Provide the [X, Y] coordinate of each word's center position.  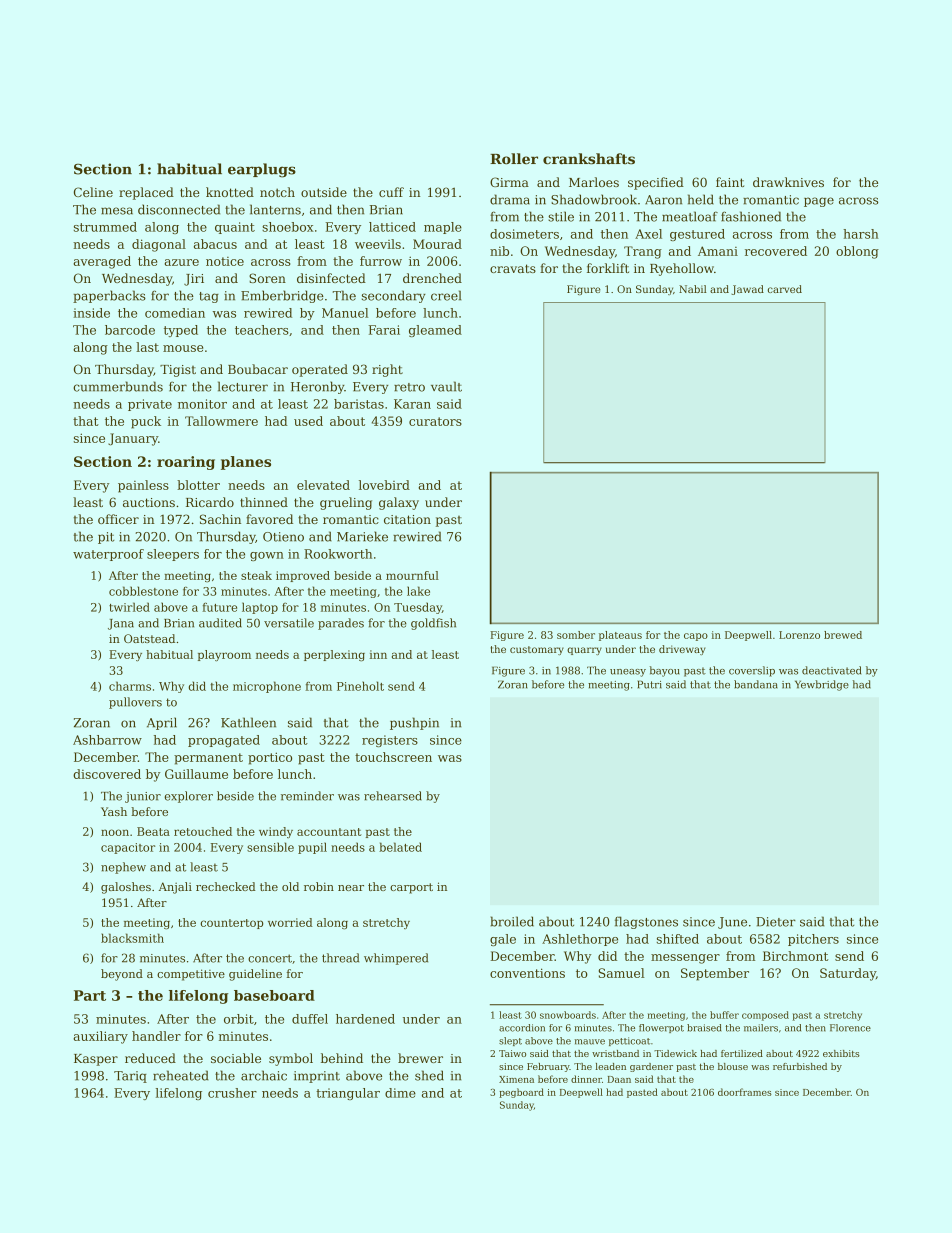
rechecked [226, 886]
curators [435, 421]
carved [785, 289]
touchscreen [393, 757]
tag [209, 297]
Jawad [747, 290]
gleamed [435, 331]
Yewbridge [822, 685]
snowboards [568, 1015]
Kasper [96, 1060]
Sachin [220, 519]
